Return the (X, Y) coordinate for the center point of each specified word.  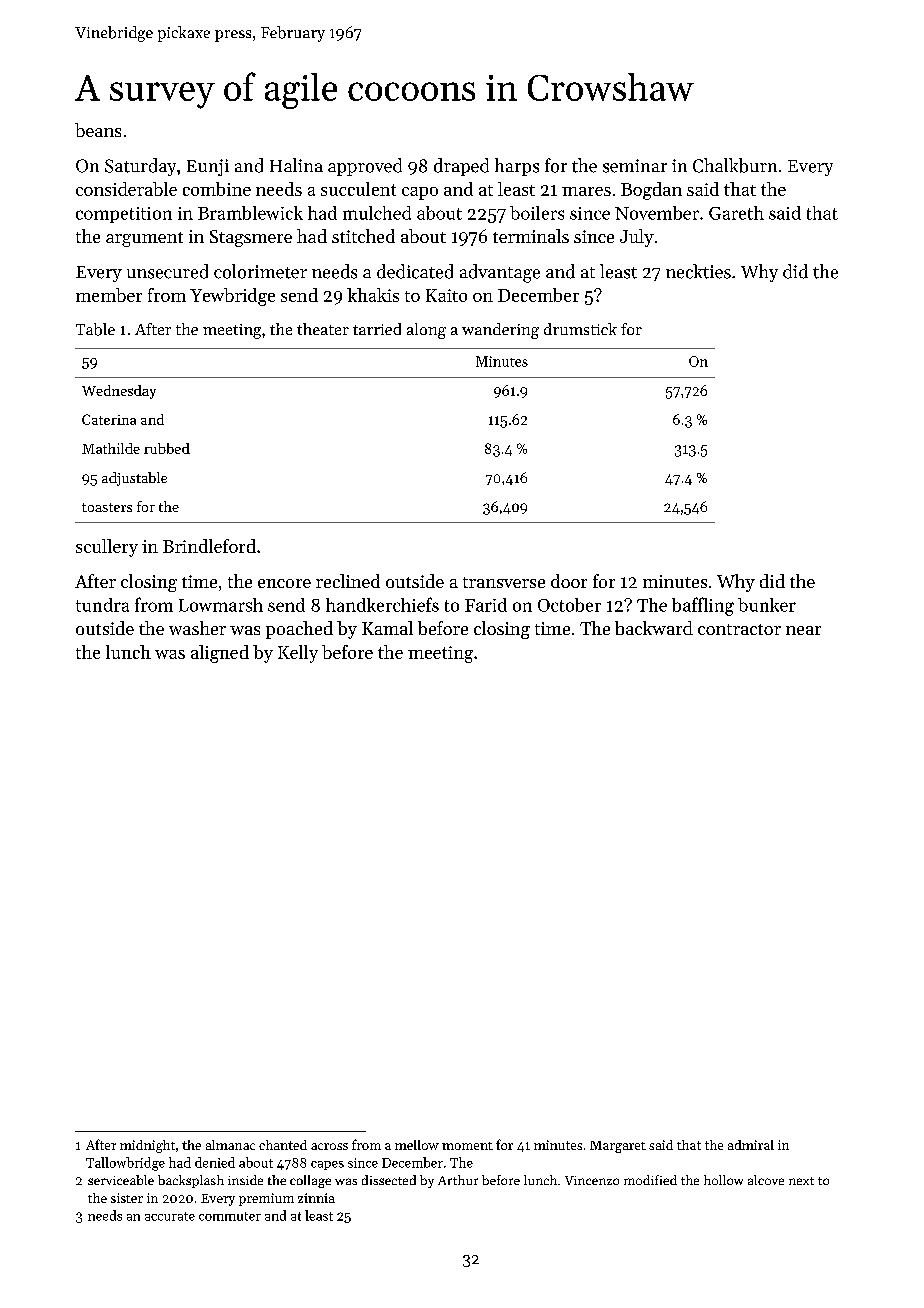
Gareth (736, 213)
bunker (767, 605)
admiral (751, 1145)
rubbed (167, 448)
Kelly (298, 654)
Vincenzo (592, 1180)
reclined (348, 581)
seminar (635, 166)
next (801, 1181)
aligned (220, 654)
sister (127, 1198)
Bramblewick (250, 213)
